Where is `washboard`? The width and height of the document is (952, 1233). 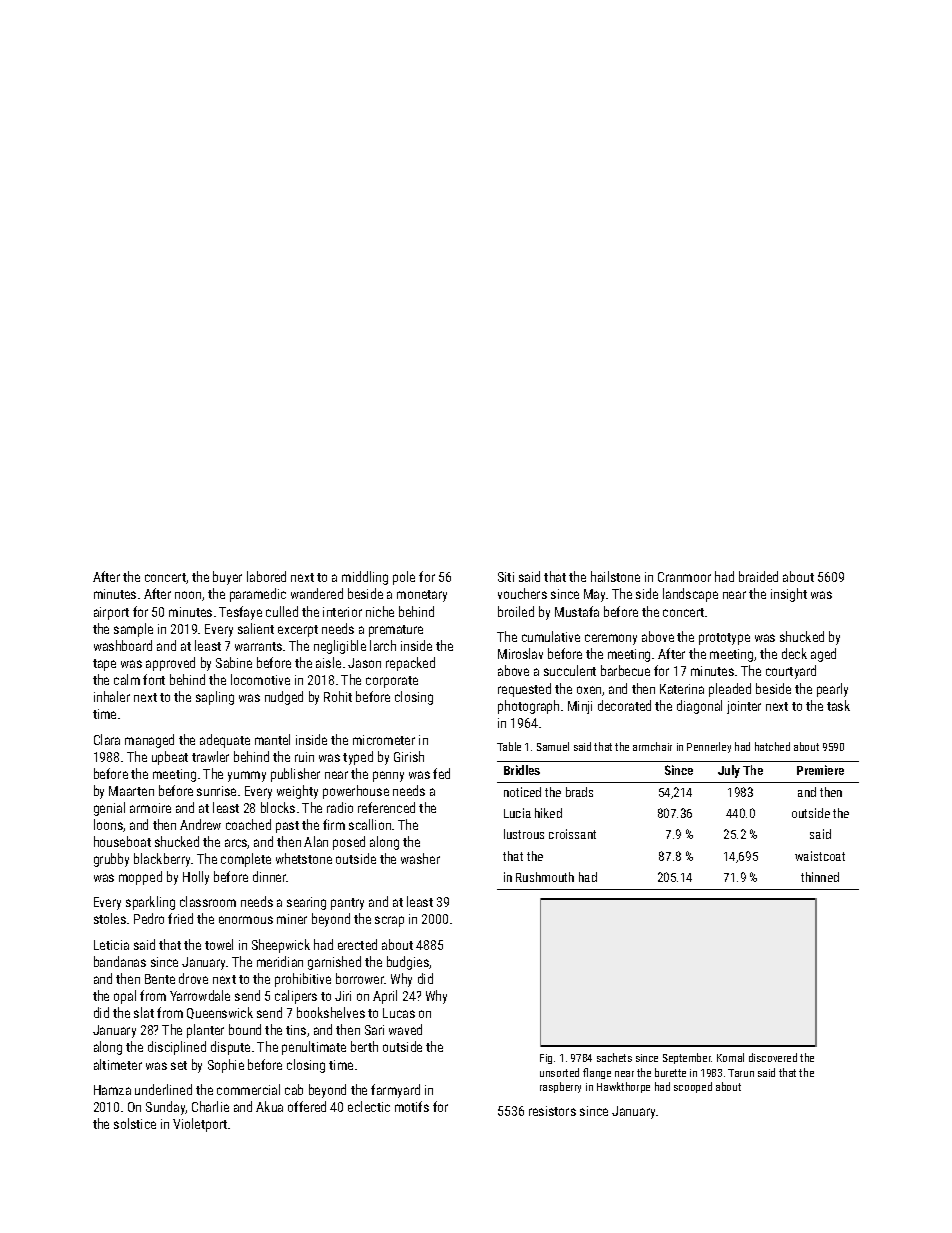 washboard is located at coordinates (123, 645).
